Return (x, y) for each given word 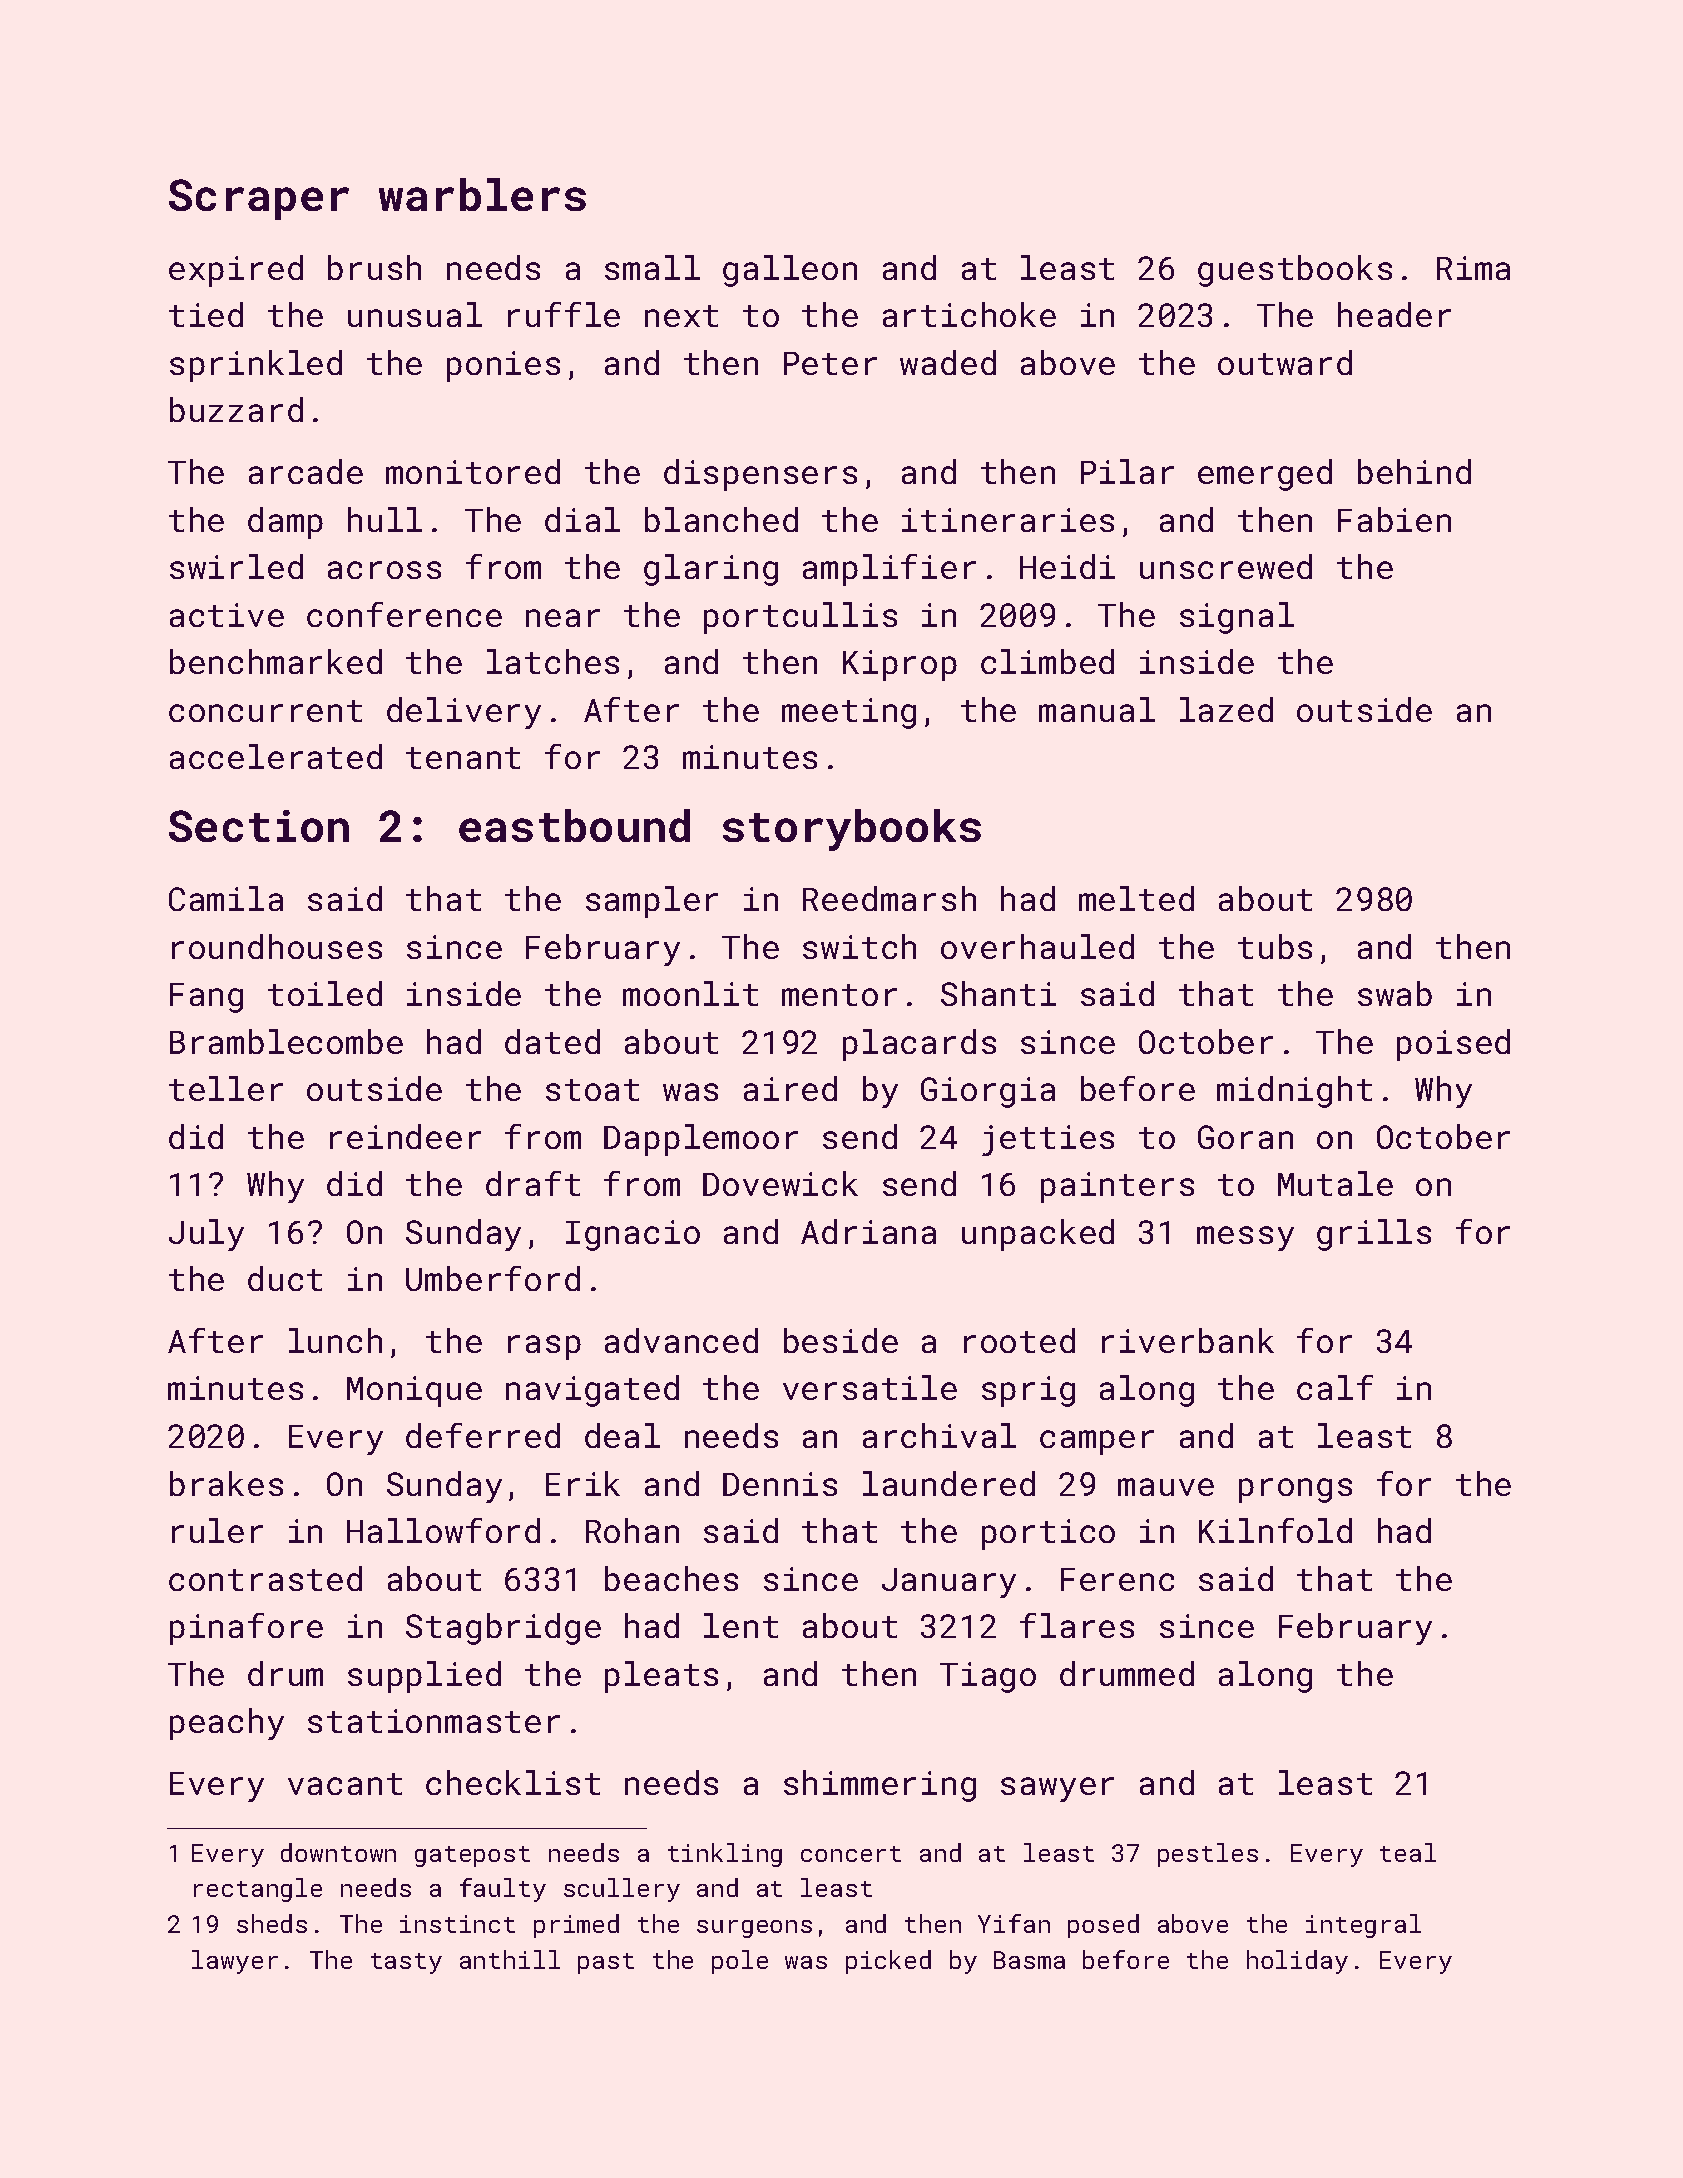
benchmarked (276, 661)
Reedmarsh (889, 898)
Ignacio (633, 1235)
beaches (671, 1578)
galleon (790, 271)
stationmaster (434, 1721)
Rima (1473, 268)
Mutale (1335, 1183)
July (206, 1235)
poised (1453, 1045)
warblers (482, 194)
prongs (1295, 1490)
